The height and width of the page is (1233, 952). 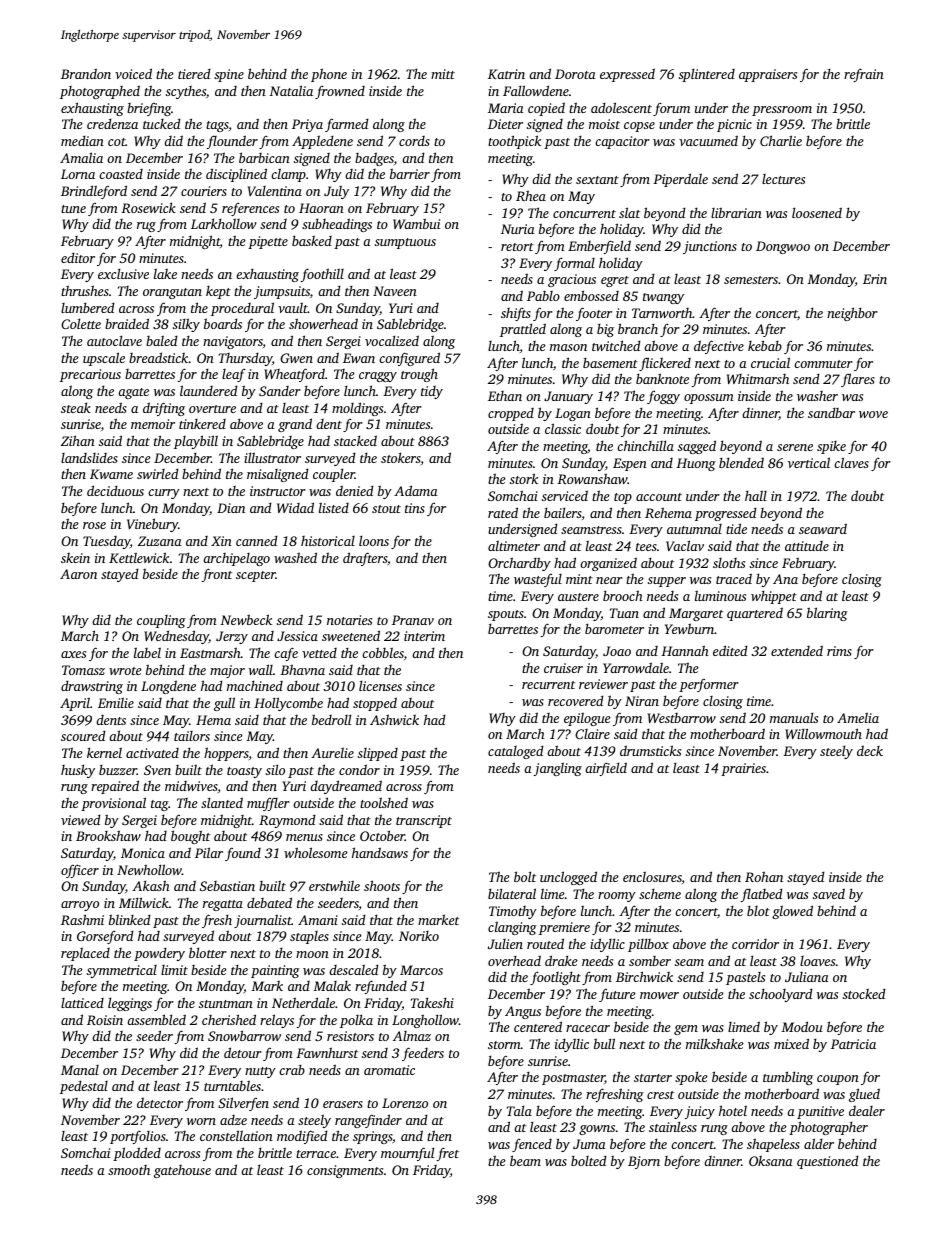 I want to click on rated, so click(x=503, y=512).
